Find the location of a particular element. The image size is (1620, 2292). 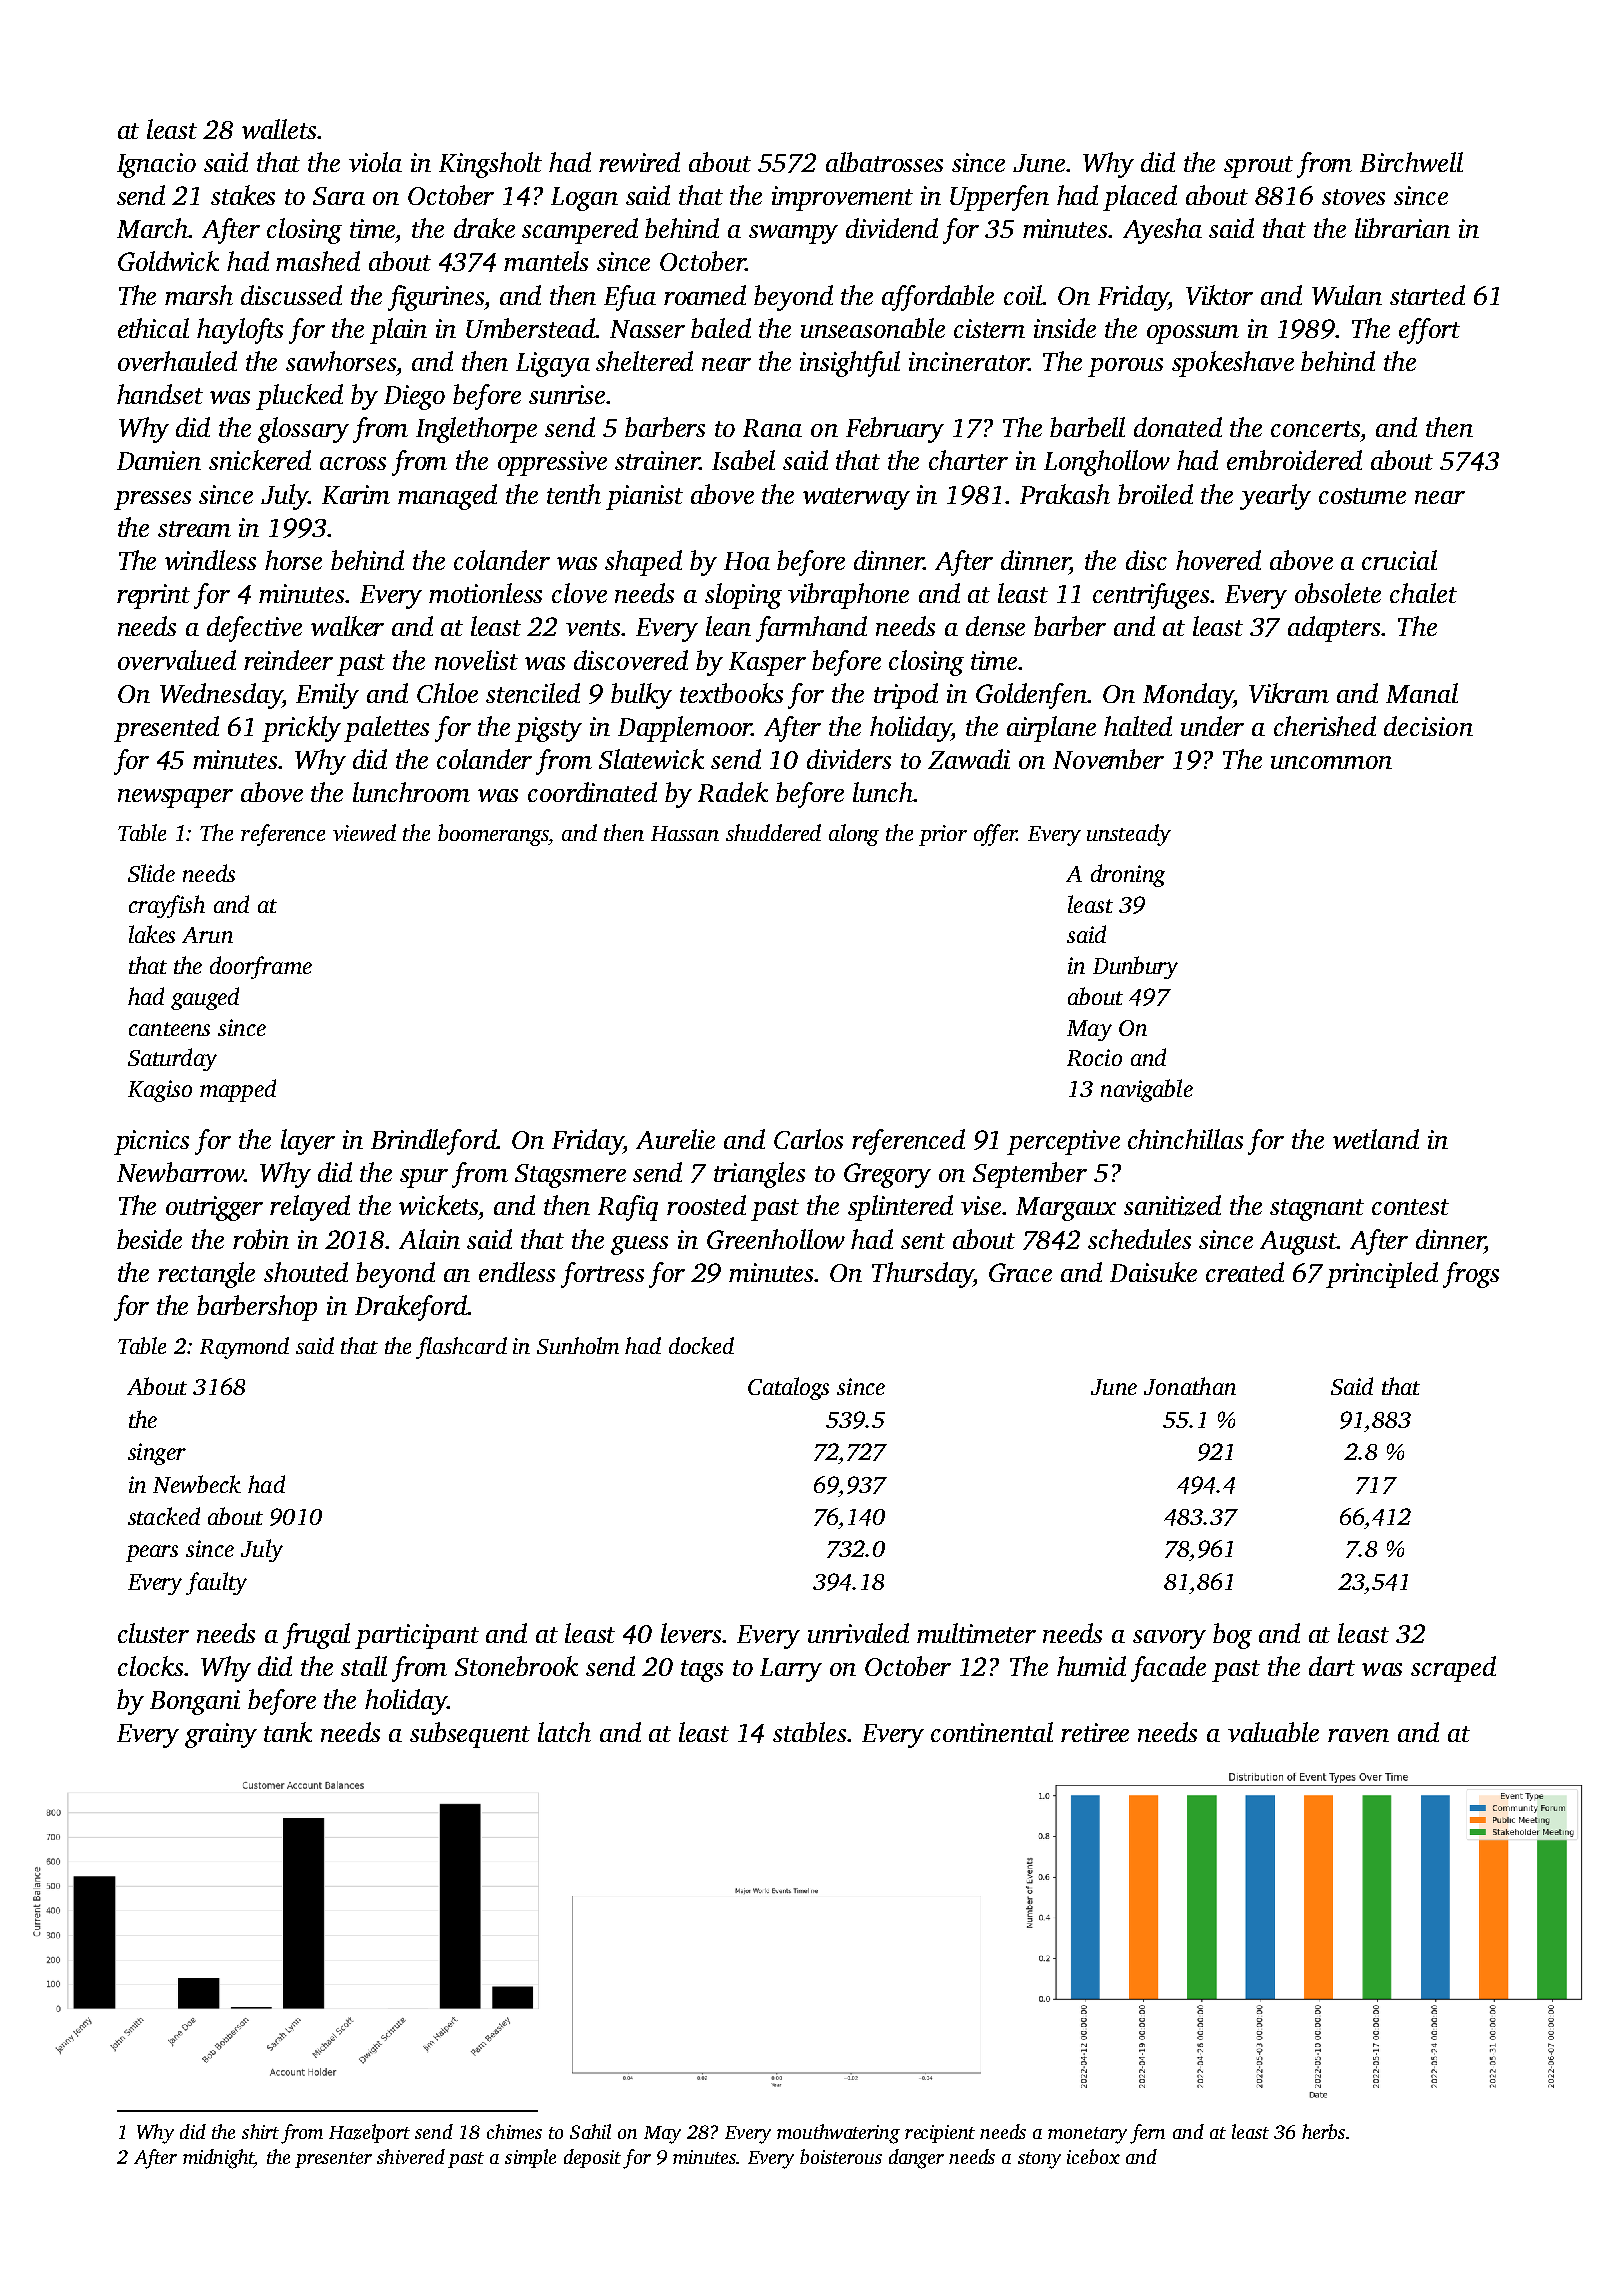

Sunholm is located at coordinates (578, 1345).
